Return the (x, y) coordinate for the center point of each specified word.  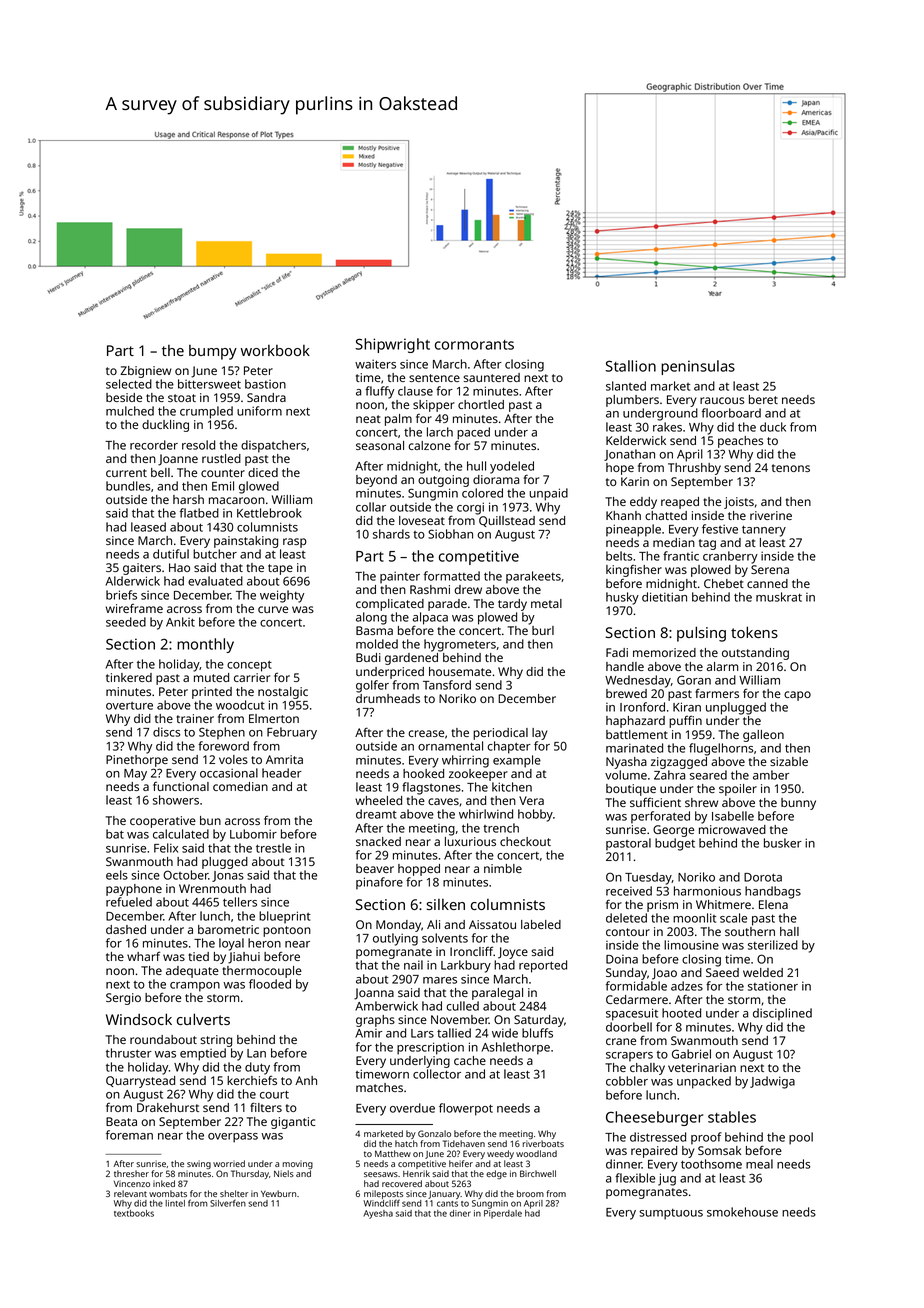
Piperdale (503, 1214)
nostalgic (283, 693)
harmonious (707, 891)
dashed (126, 929)
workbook (275, 350)
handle (625, 666)
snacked (378, 841)
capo (797, 696)
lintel (175, 1203)
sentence (434, 378)
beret (763, 399)
